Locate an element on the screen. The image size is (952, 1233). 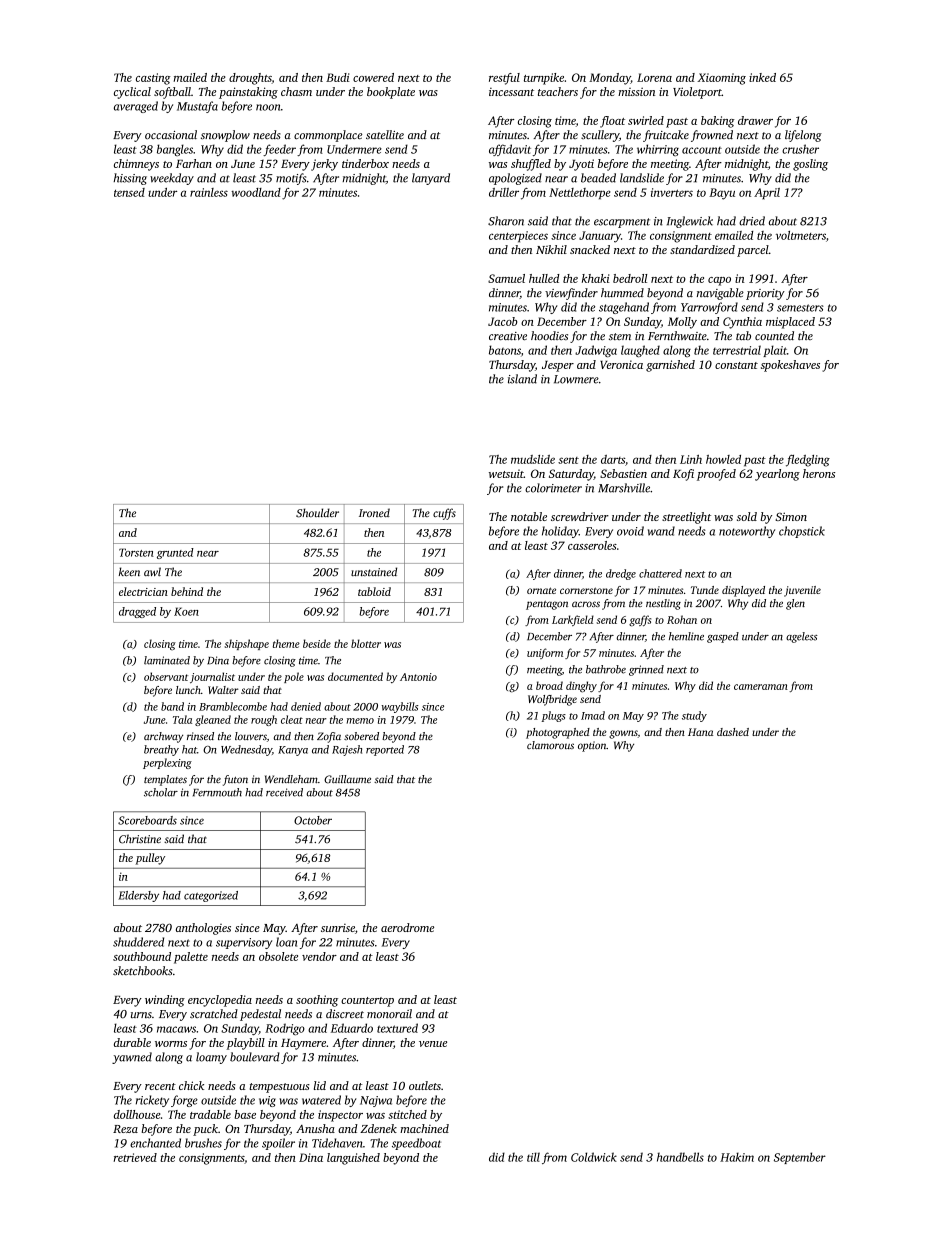
clamorous is located at coordinates (550, 745).
